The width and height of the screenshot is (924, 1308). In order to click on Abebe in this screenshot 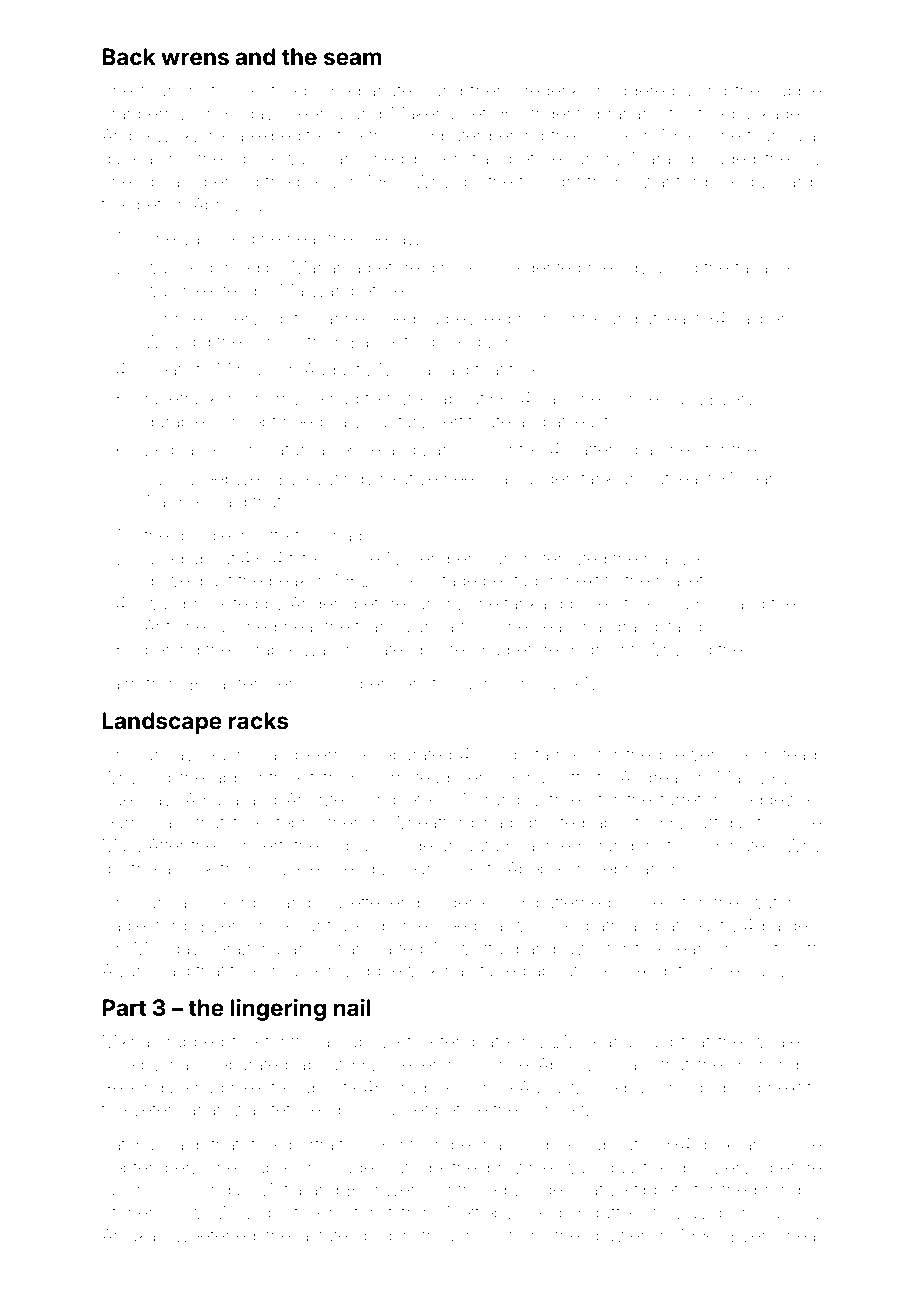, I will do `click(534, 868)`.
